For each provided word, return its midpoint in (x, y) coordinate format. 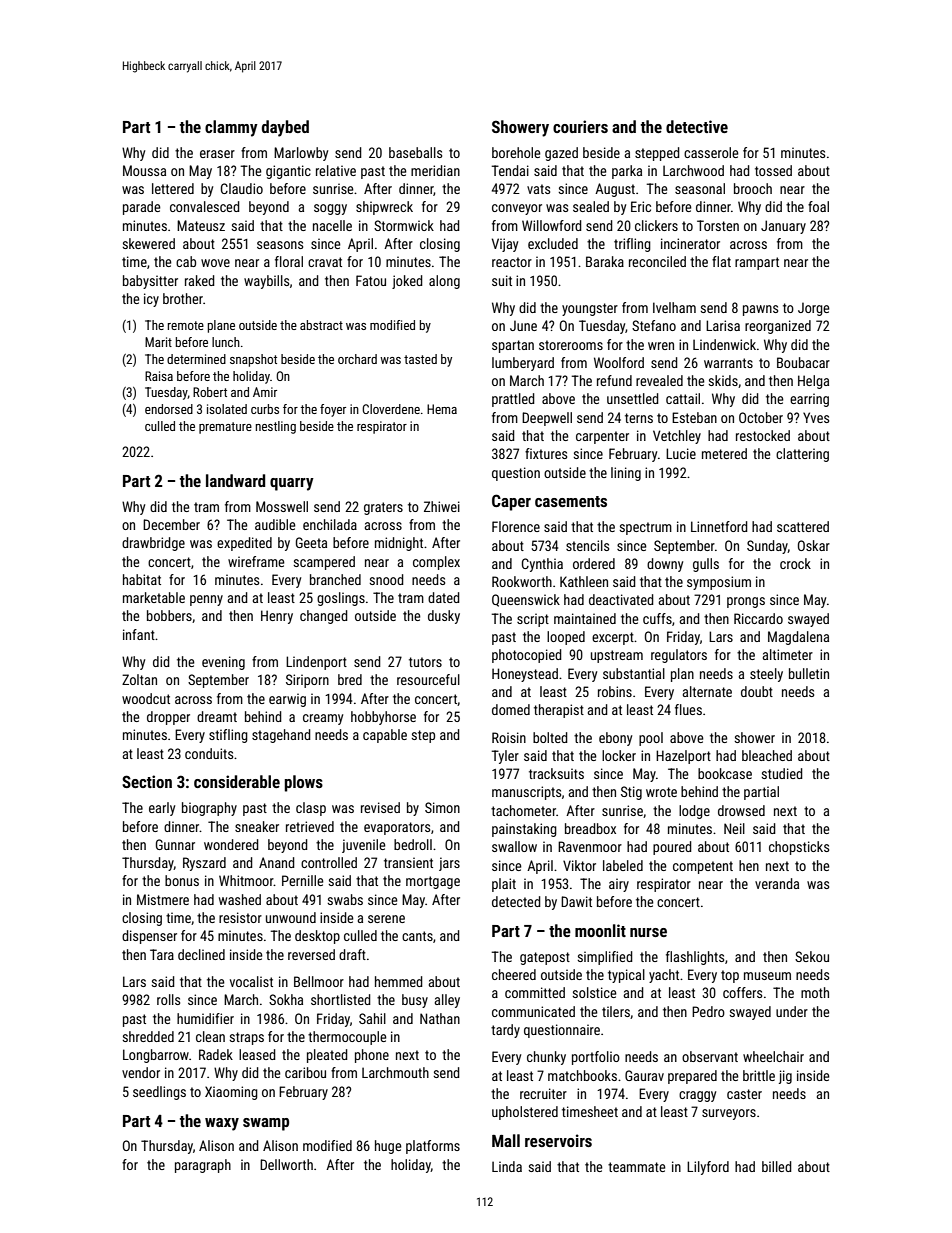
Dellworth (286, 1164)
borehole (516, 152)
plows (304, 783)
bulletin (809, 673)
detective (697, 126)
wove (215, 263)
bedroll (413, 844)
